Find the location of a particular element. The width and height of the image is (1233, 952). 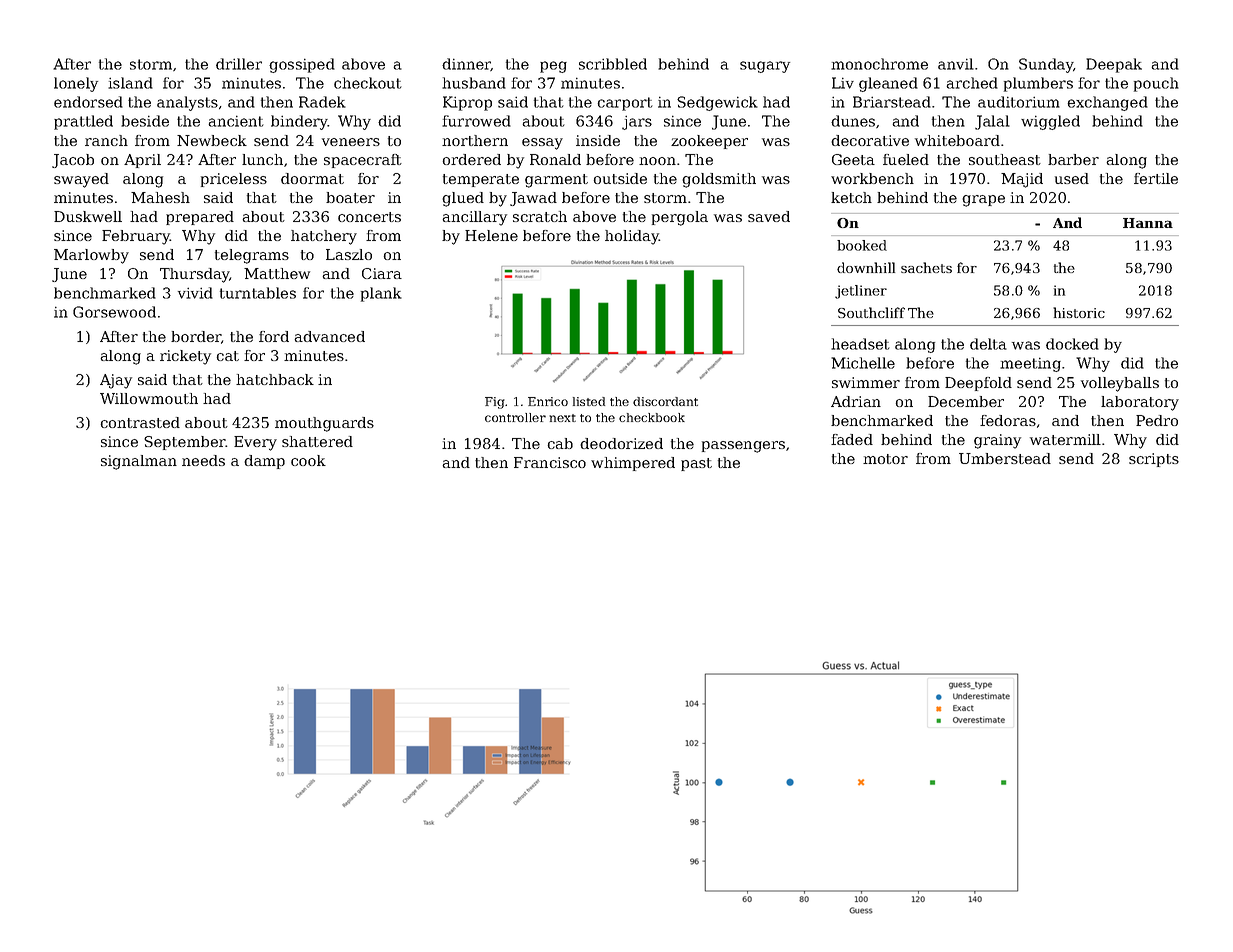

peg is located at coordinates (553, 67).
